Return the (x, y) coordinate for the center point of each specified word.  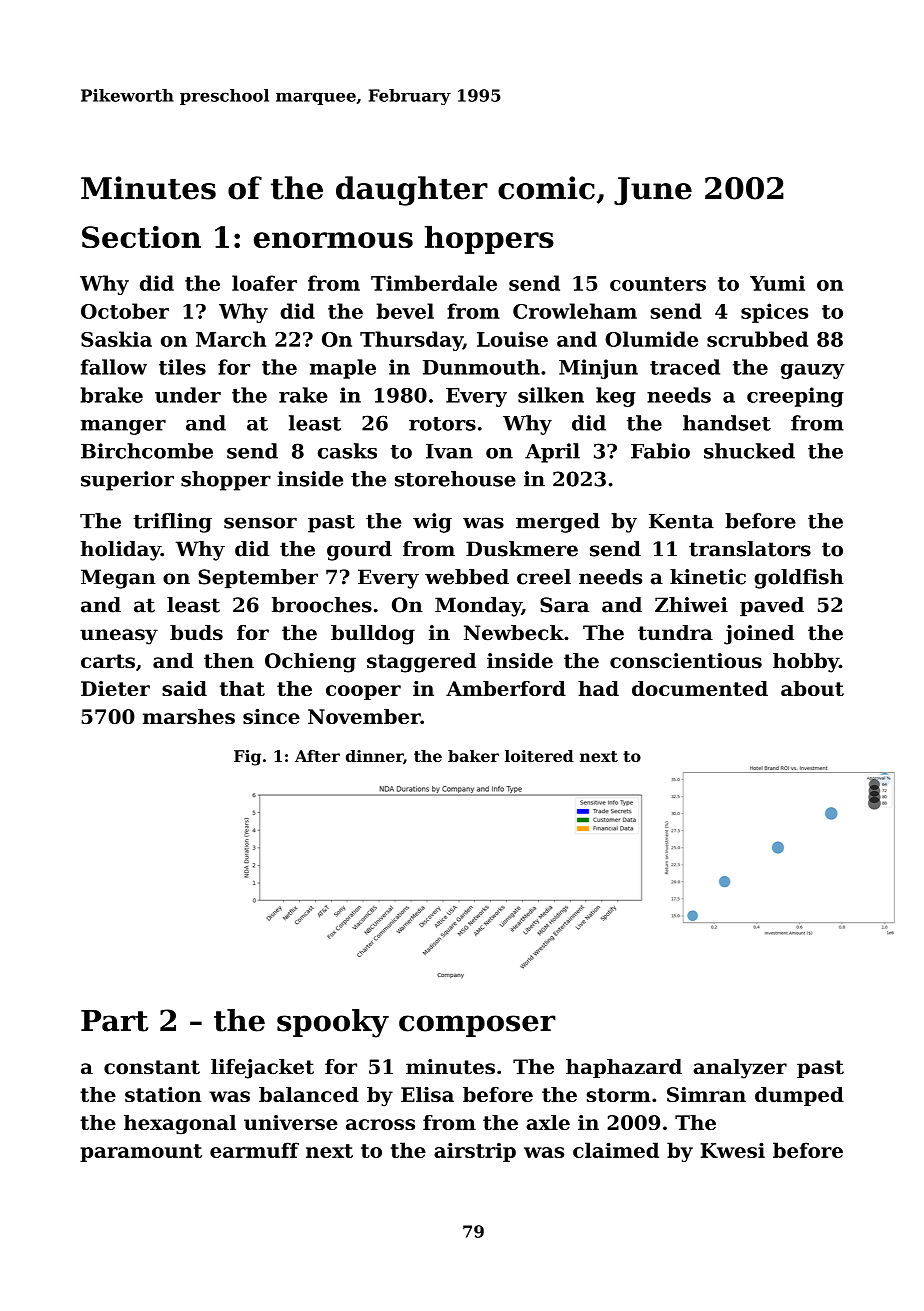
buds (196, 633)
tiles (182, 367)
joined (759, 635)
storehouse (455, 479)
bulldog (373, 635)
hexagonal (180, 1125)
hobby (806, 663)
